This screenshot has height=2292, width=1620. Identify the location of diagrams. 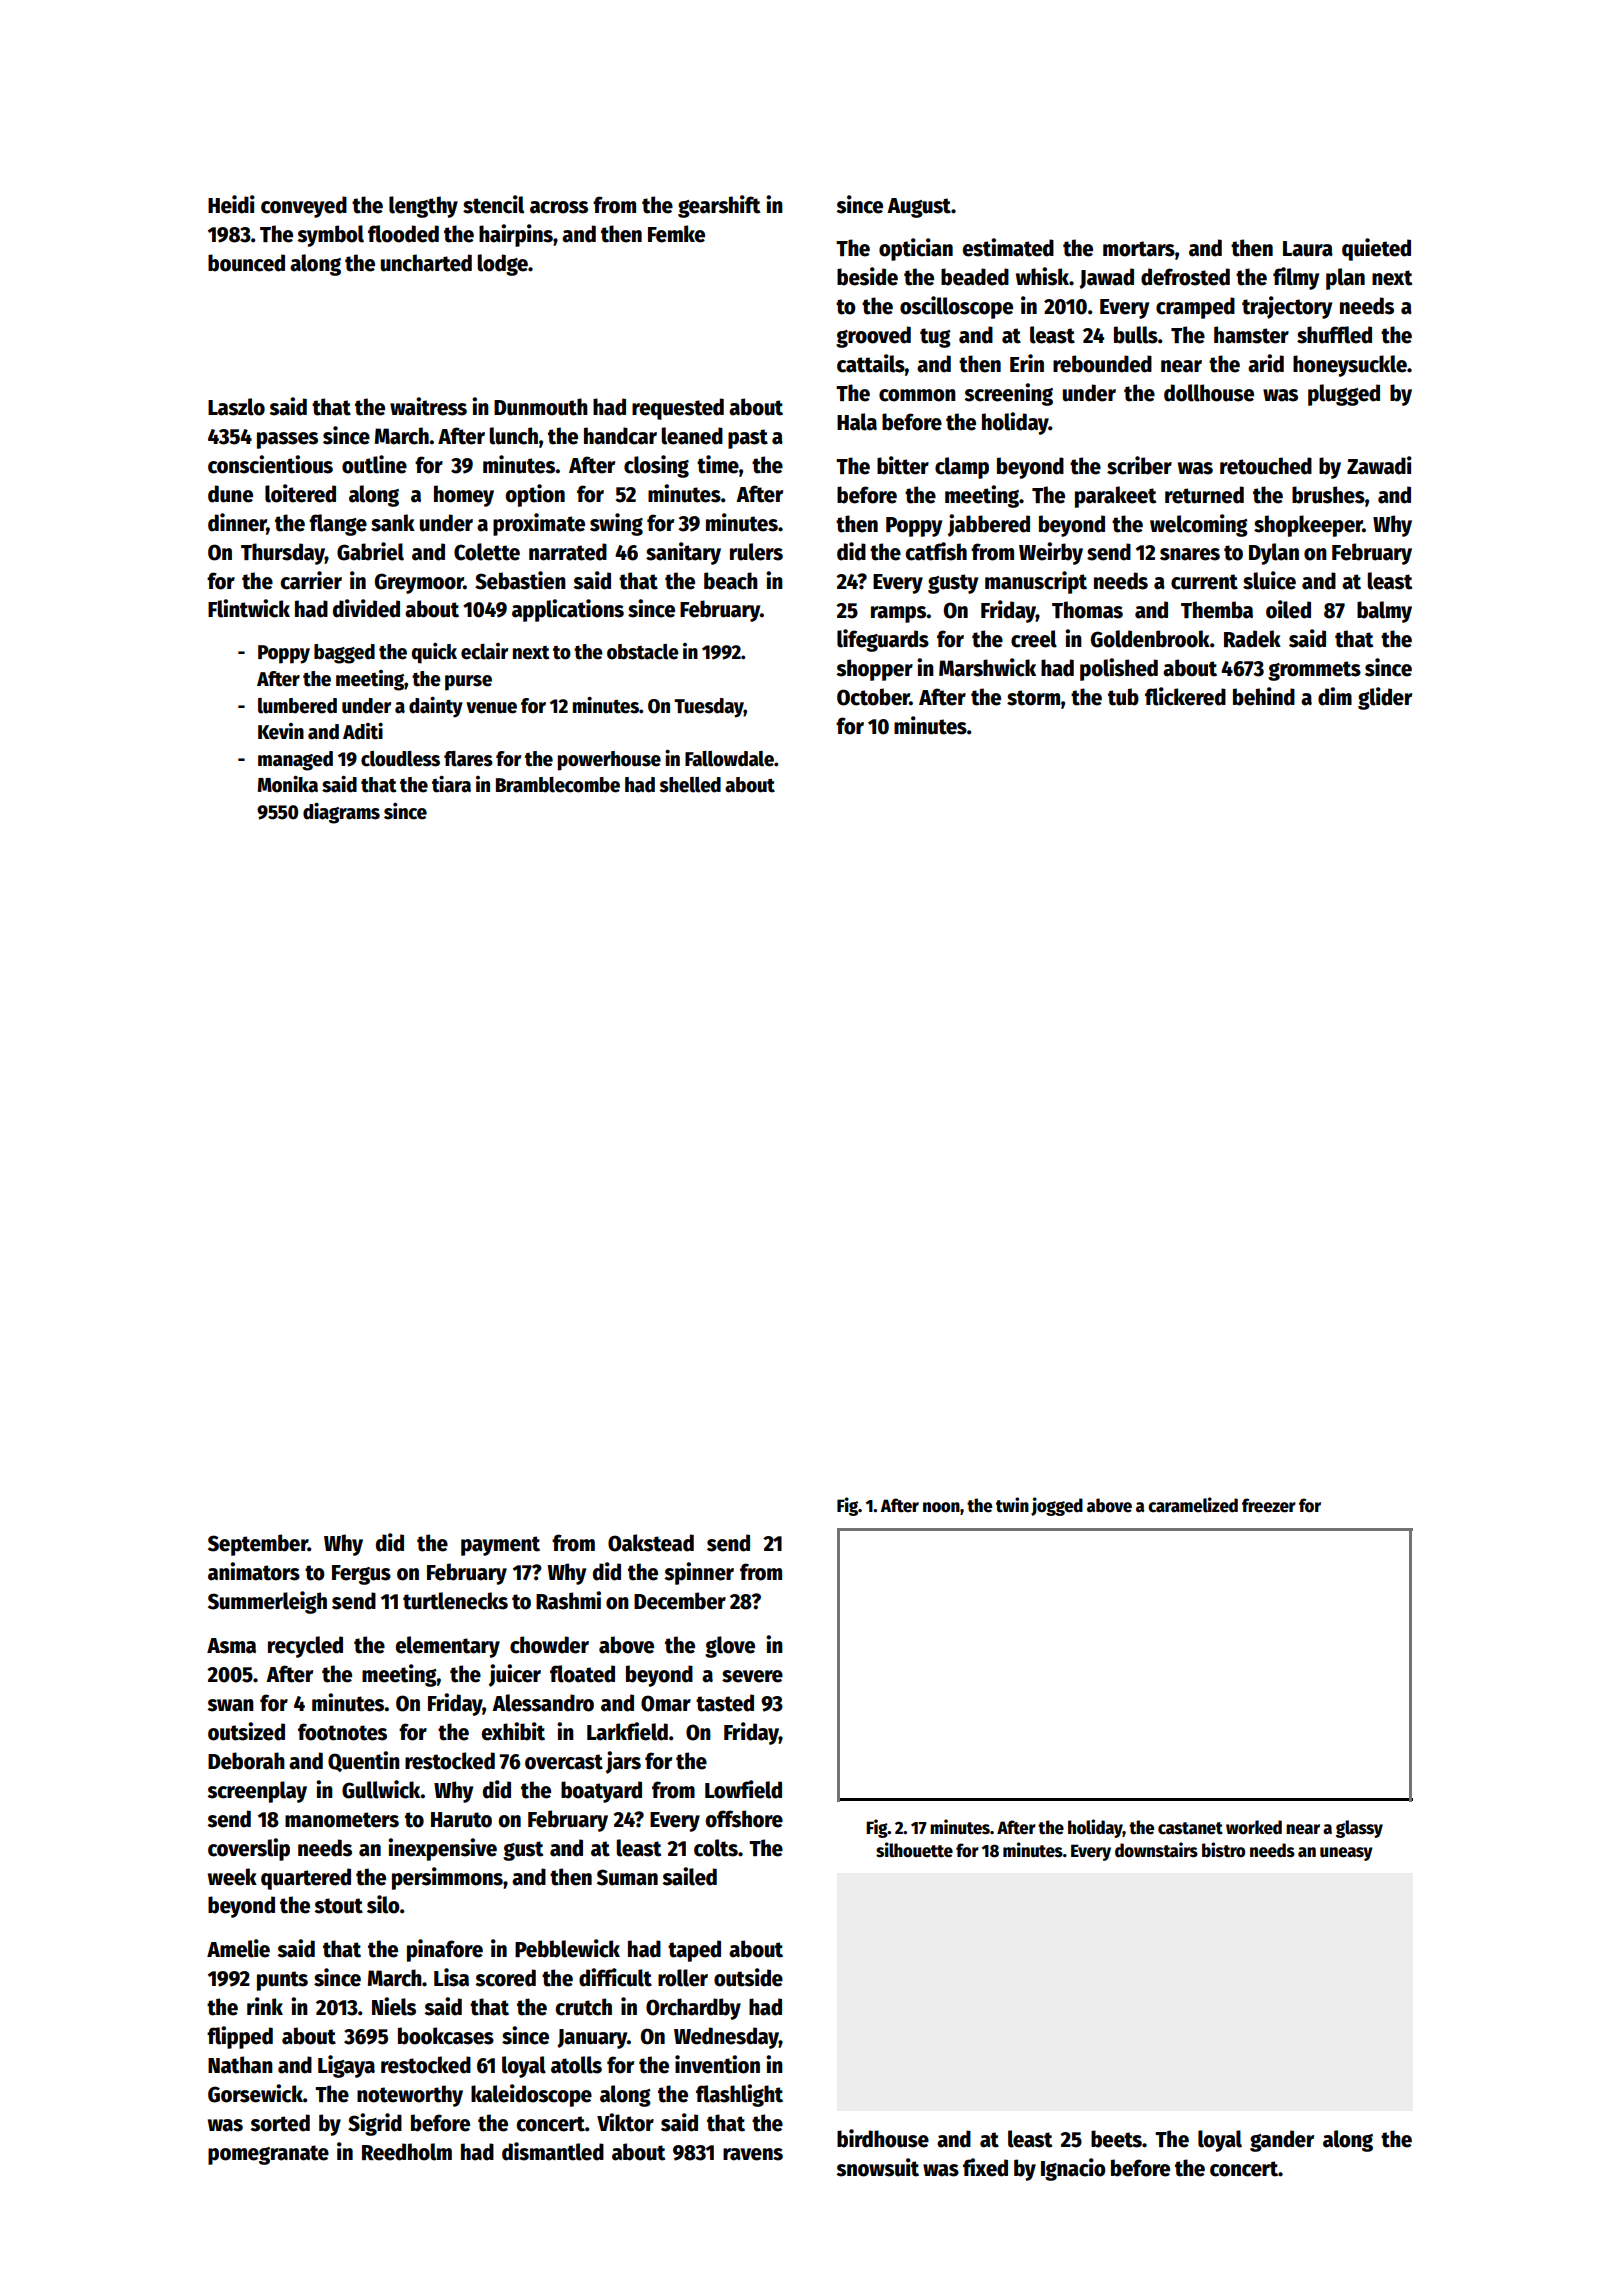
(341, 813).
